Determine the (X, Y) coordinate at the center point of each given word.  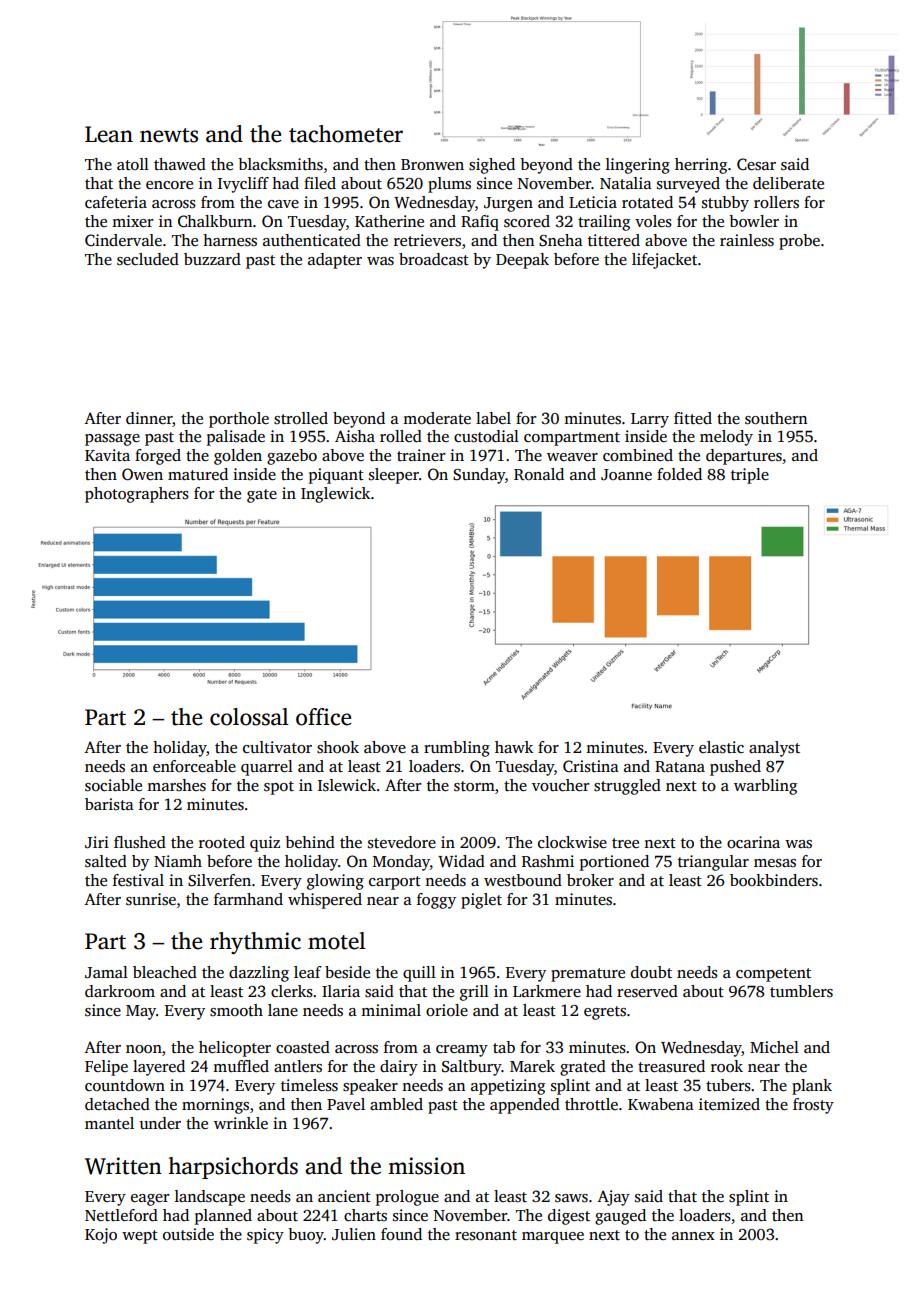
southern (776, 418)
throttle (591, 1104)
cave (283, 204)
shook (338, 747)
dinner (149, 418)
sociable (113, 785)
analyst (774, 749)
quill (419, 974)
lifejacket (664, 261)
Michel (774, 1047)
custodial (486, 436)
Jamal (106, 972)
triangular (713, 863)
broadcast (434, 259)
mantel (109, 1123)
